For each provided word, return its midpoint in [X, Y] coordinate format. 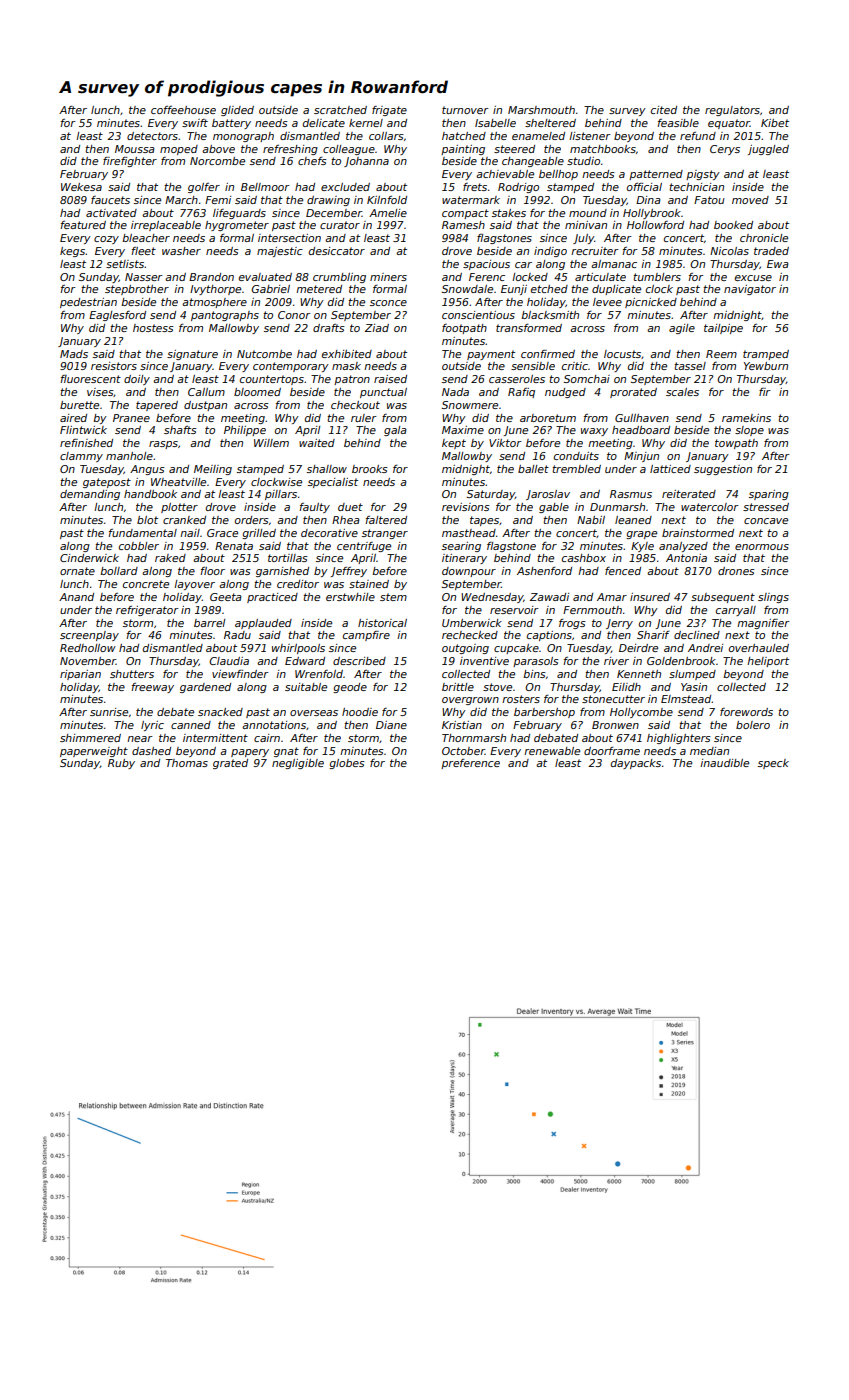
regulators [732, 111]
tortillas [288, 558]
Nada [455, 392]
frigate [389, 111]
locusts [622, 354]
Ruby [121, 764]
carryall [736, 611]
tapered [157, 406]
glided [237, 111]
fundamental [142, 533]
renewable [552, 751]
